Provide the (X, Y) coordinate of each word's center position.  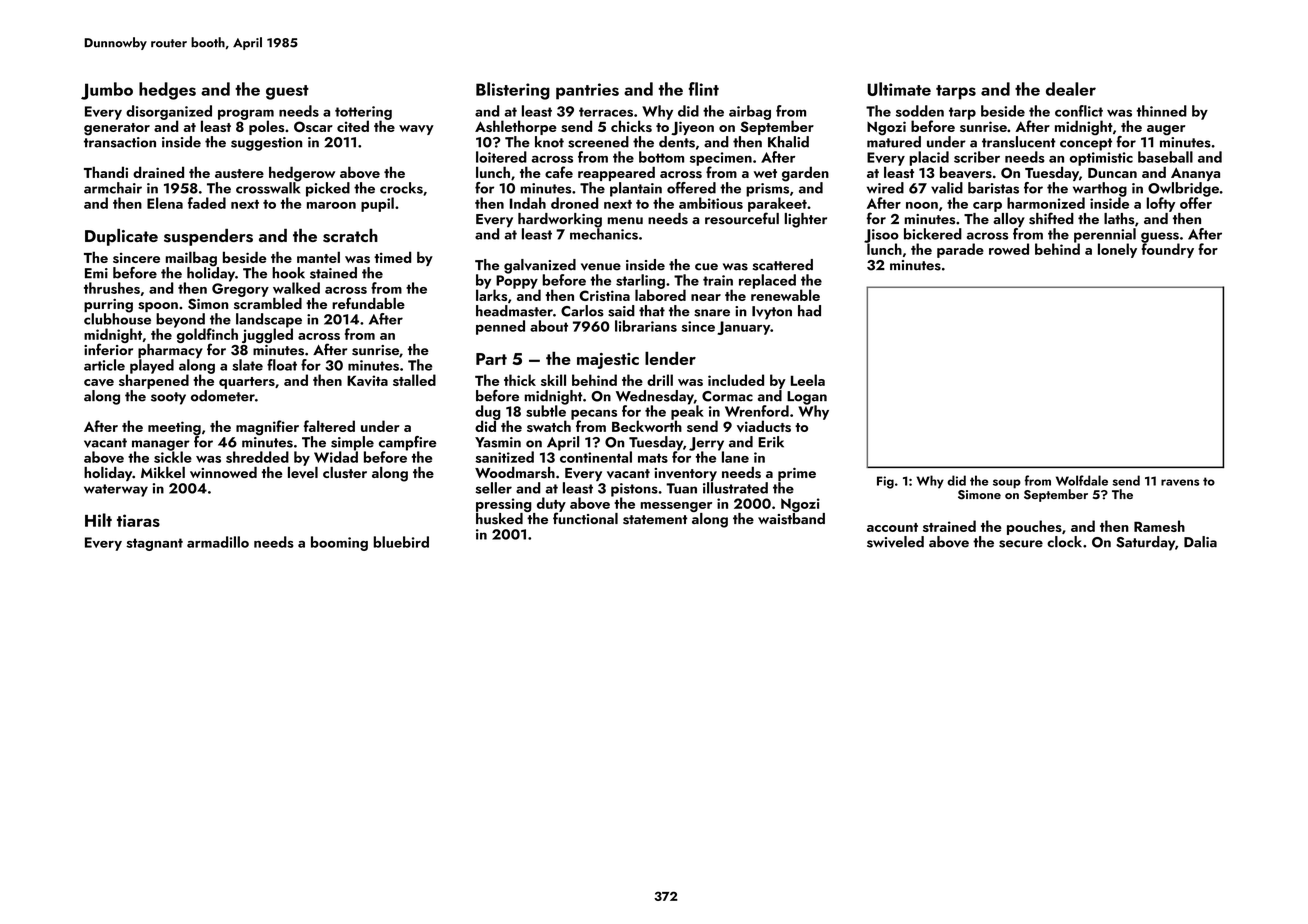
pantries (587, 91)
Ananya (1195, 174)
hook (288, 273)
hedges (167, 91)
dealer (1071, 89)
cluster (345, 473)
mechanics (604, 234)
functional (585, 518)
